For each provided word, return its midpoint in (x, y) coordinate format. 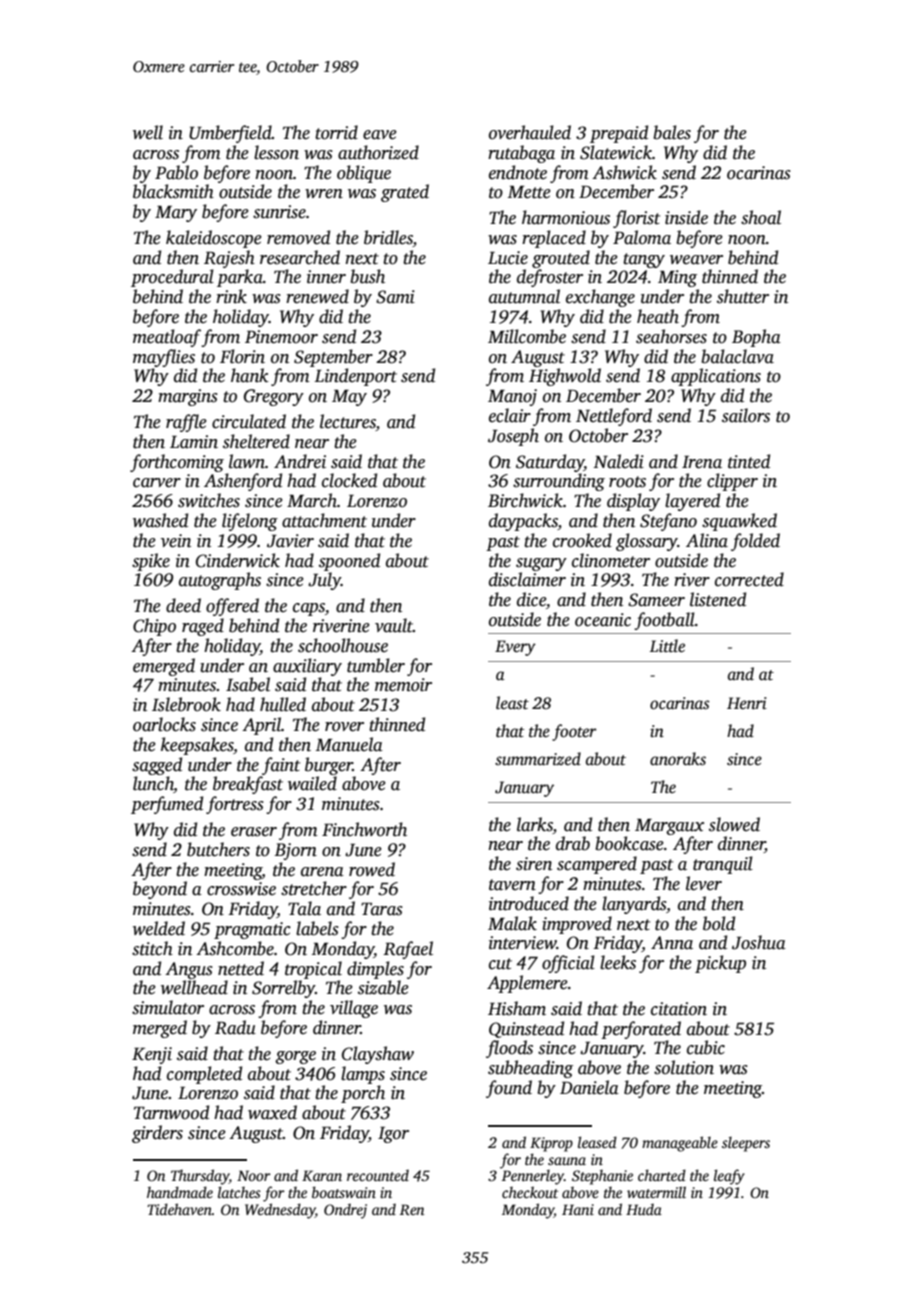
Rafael (408, 950)
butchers (218, 849)
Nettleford (614, 417)
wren (324, 194)
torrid (336, 132)
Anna (672, 943)
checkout (530, 1192)
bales (672, 132)
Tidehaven (179, 1209)
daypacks (523, 522)
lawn (247, 461)
